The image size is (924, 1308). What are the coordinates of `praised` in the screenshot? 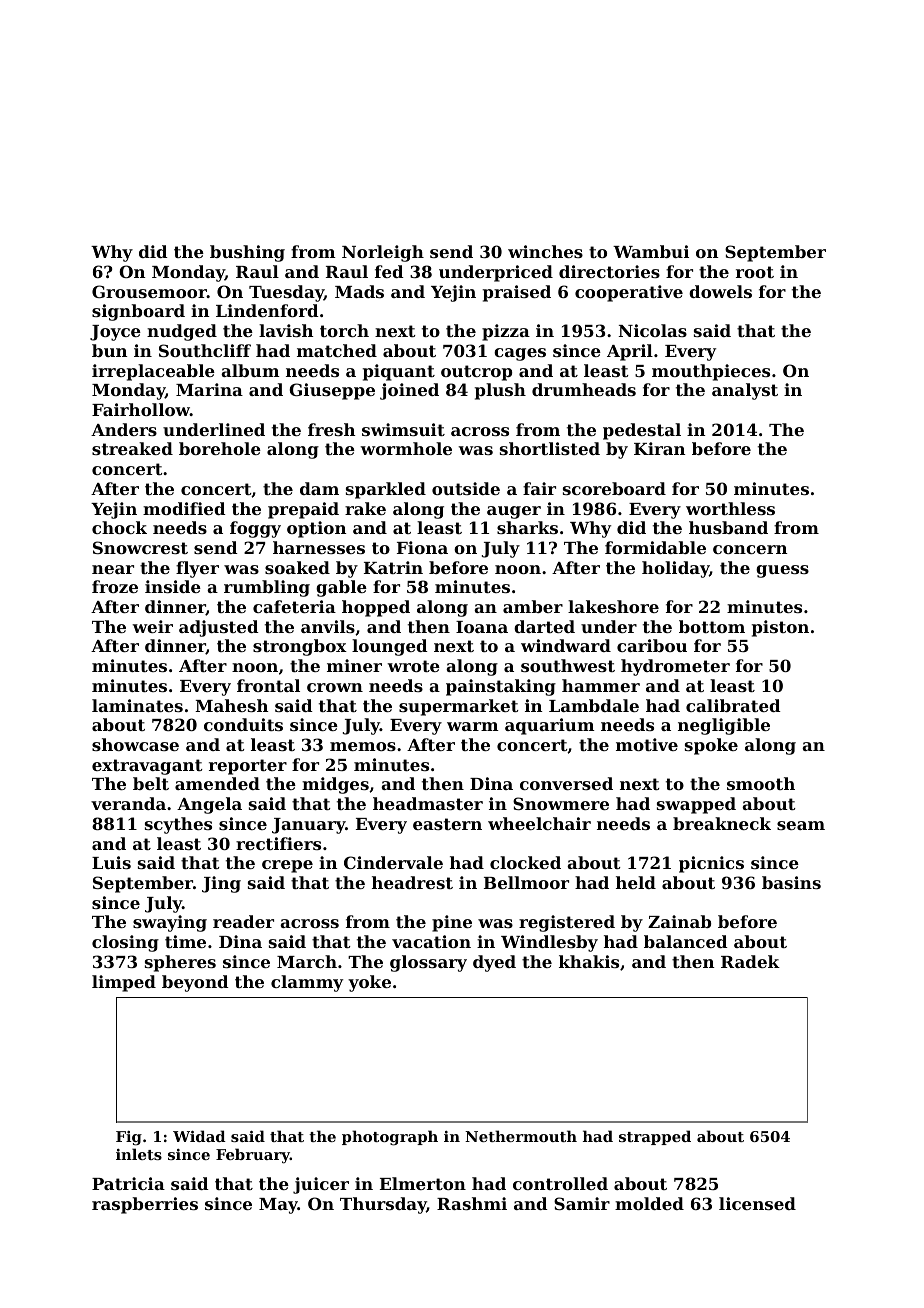 It's located at (517, 293).
